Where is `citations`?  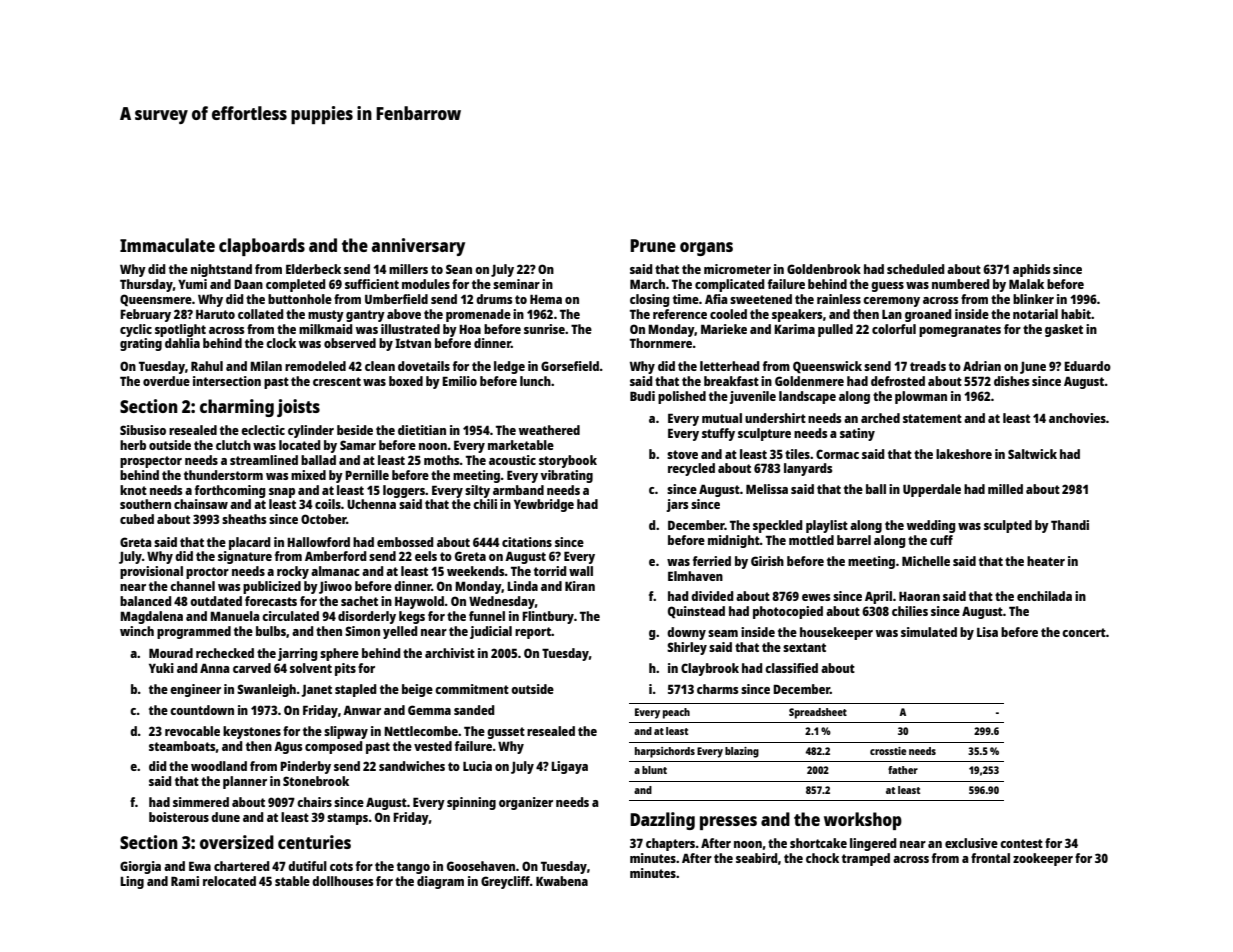
citations is located at coordinates (527, 542).
